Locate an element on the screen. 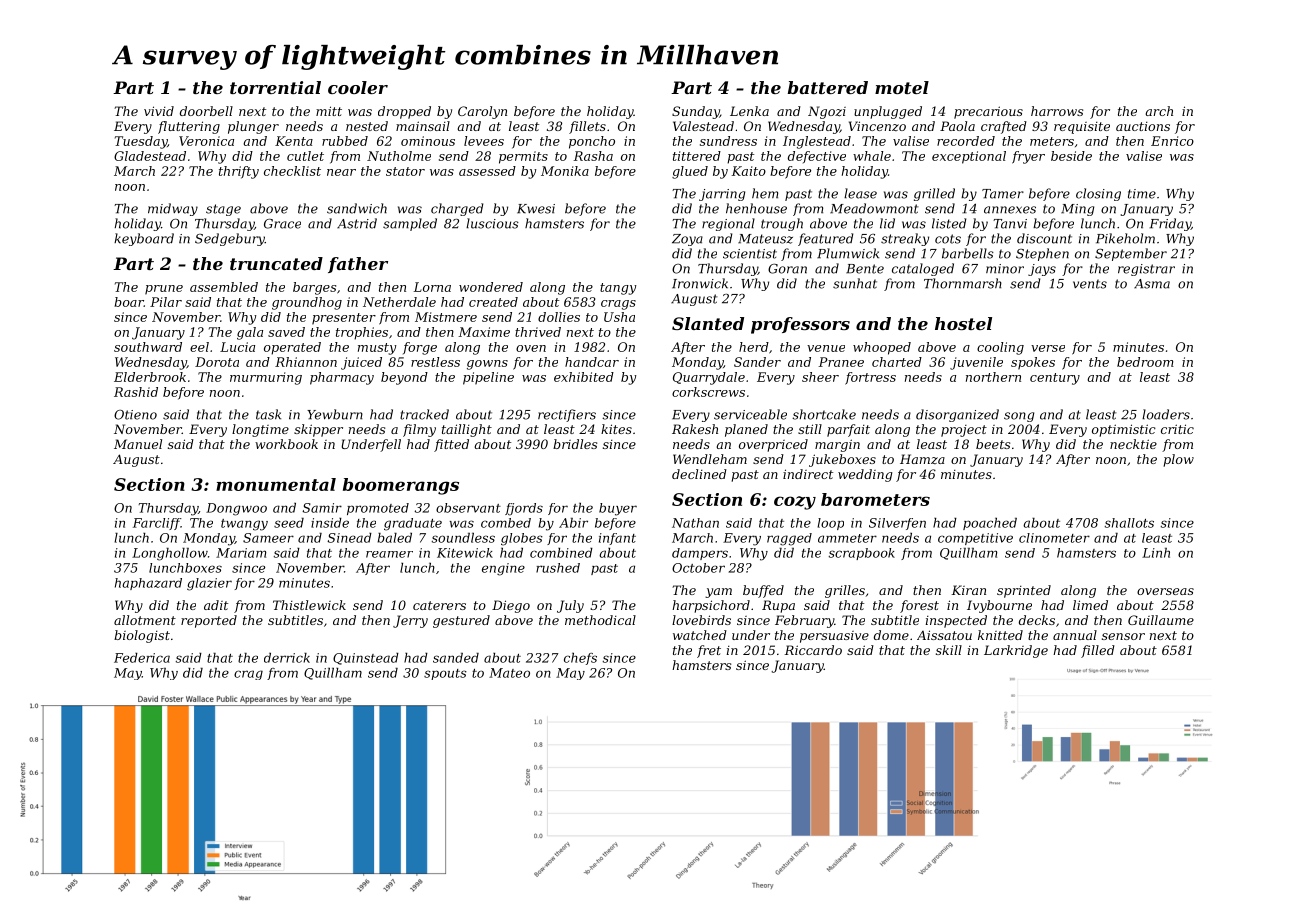 Image resolution: width=1308 pixels, height=924 pixels. Mateo is located at coordinates (509, 673).
